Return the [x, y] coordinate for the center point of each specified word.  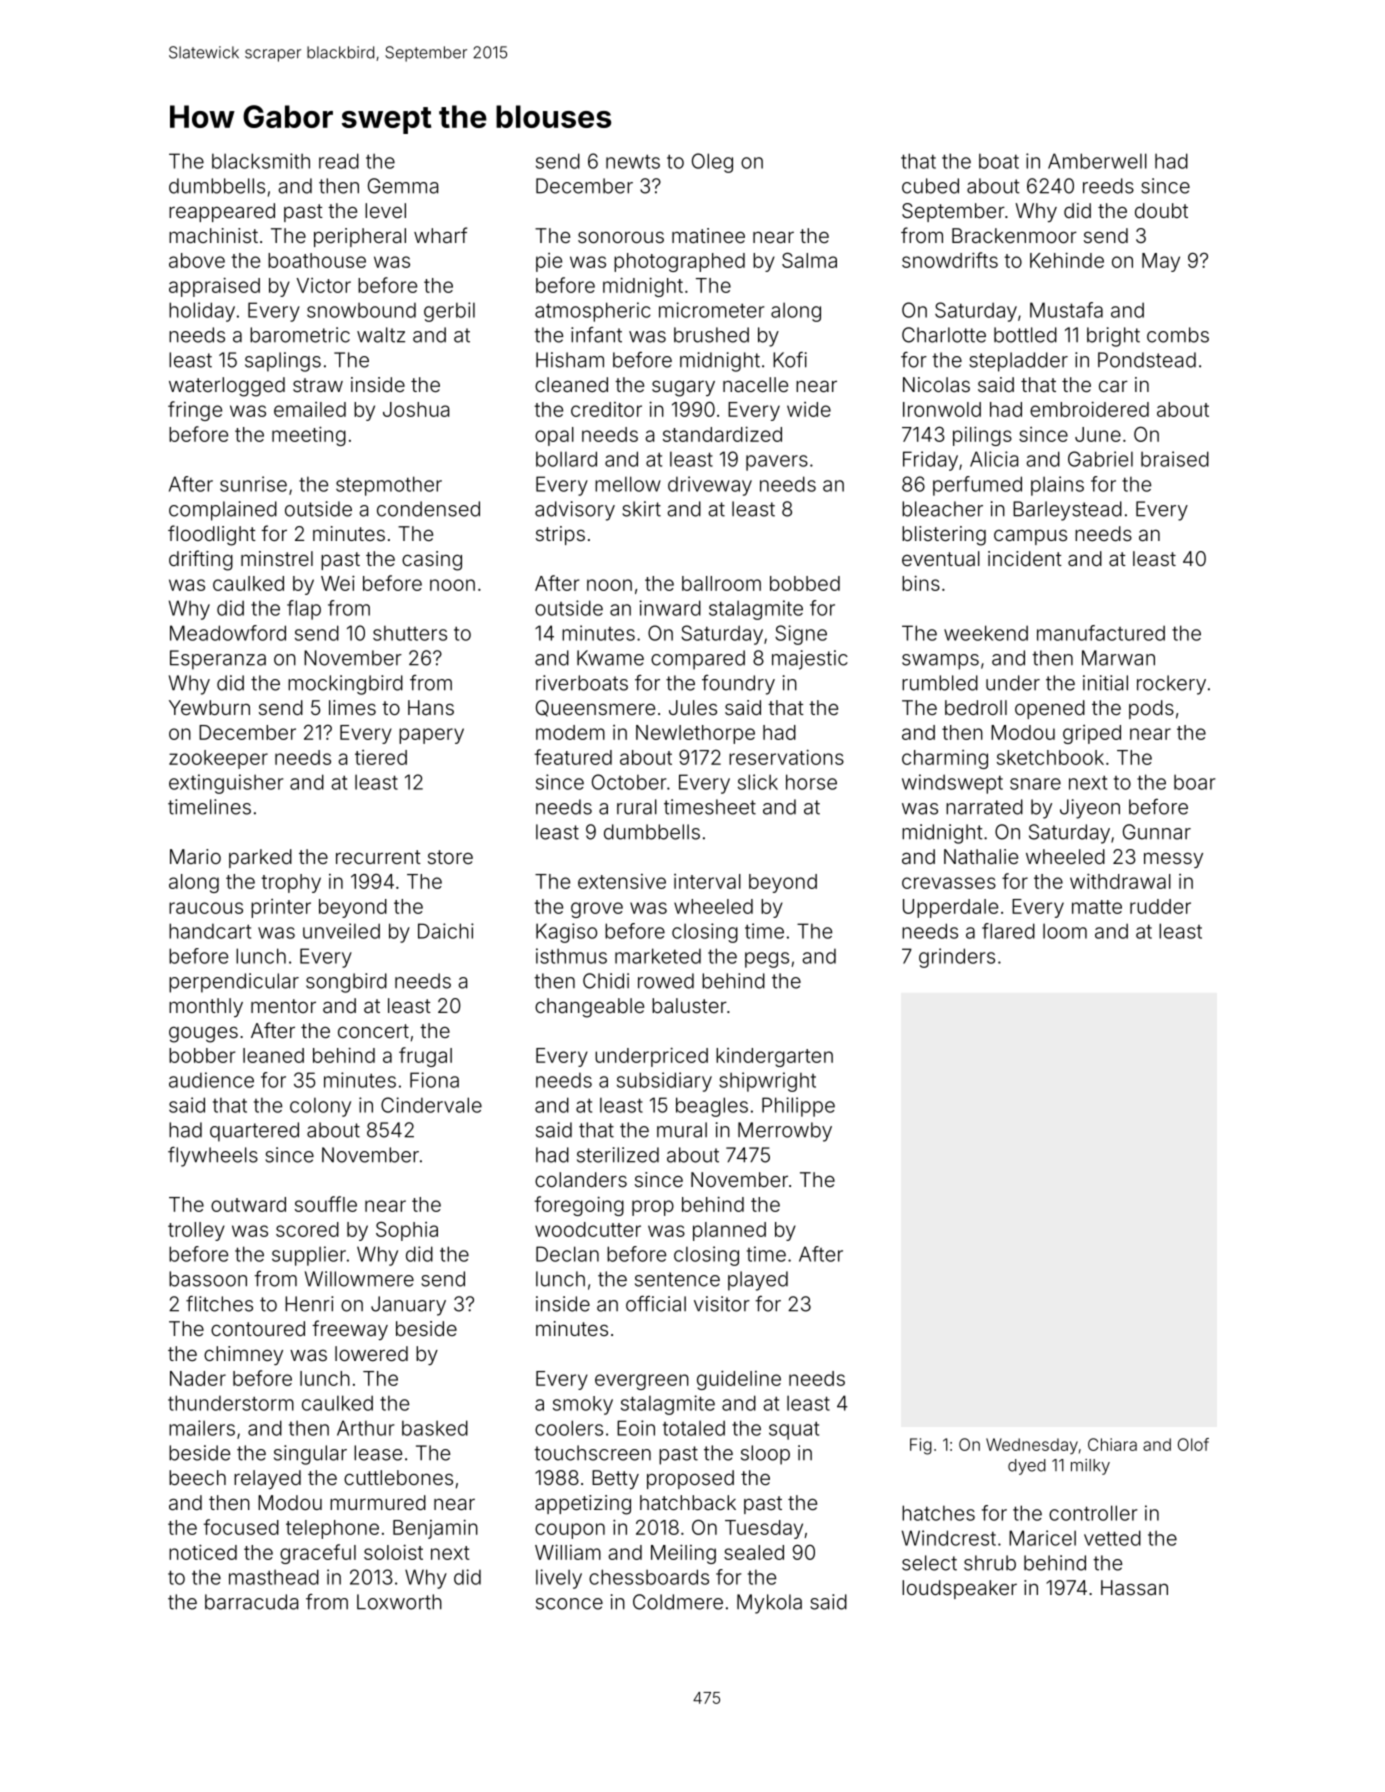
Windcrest [949, 1538]
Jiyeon [1090, 809]
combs [1178, 335]
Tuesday [764, 1529]
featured [573, 757]
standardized [722, 434]
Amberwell [1097, 161]
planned [729, 1231]
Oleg [712, 163]
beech [197, 1477]
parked [260, 858]
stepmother [389, 486]
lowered [371, 1353]
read [339, 161]
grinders [957, 958]
